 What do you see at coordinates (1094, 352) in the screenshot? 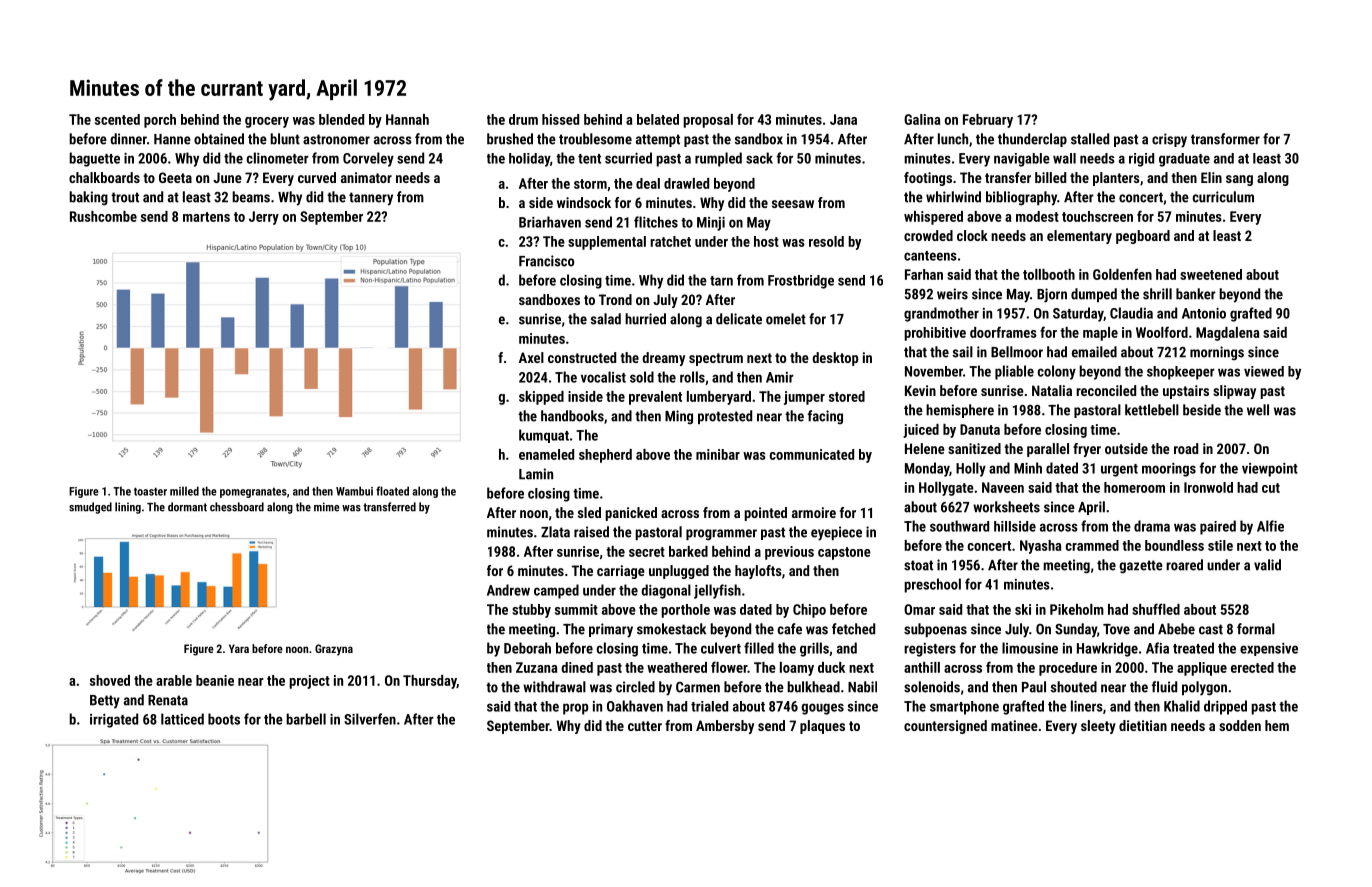
I see `emailed` at bounding box center [1094, 352].
